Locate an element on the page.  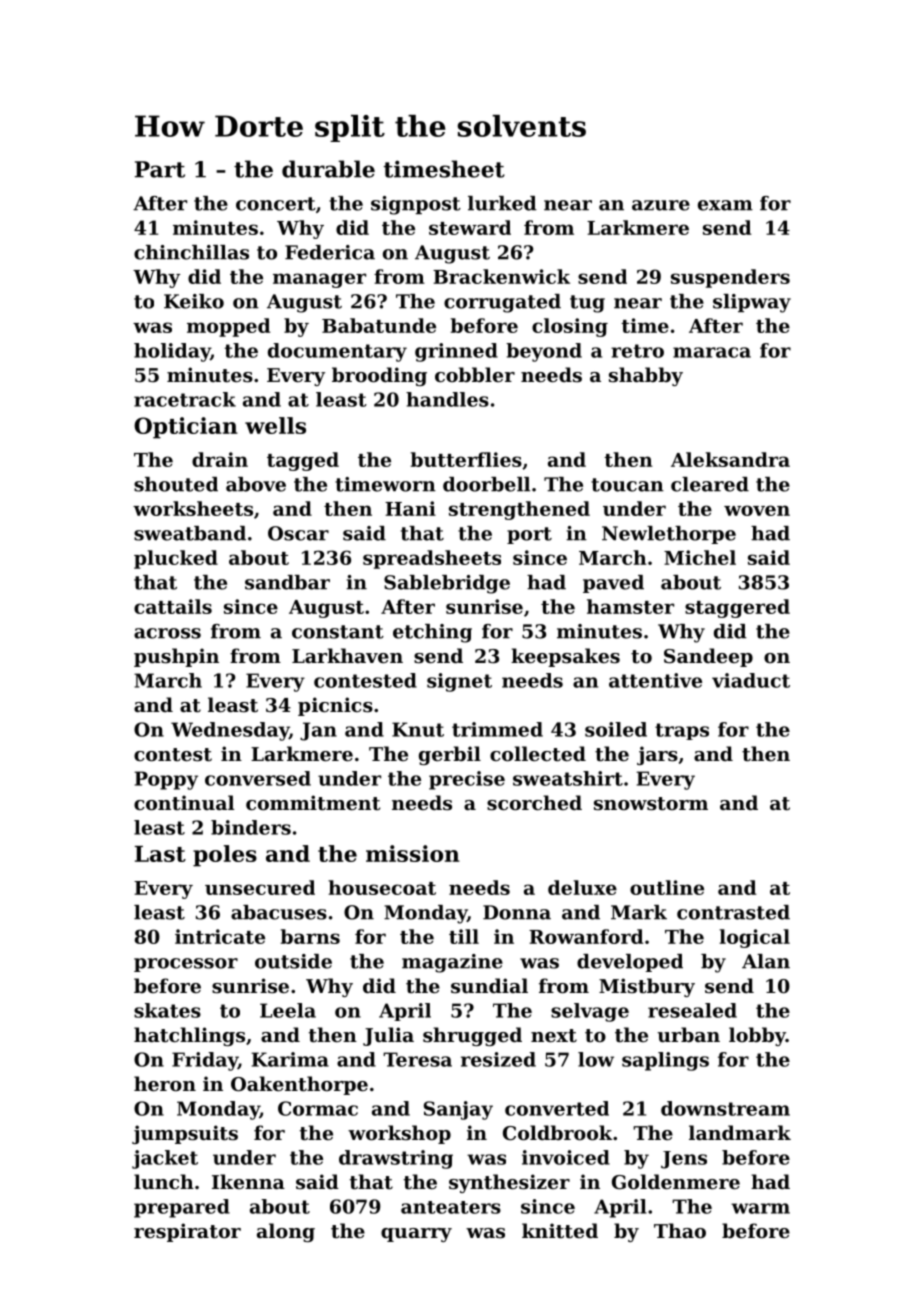
Ikenna is located at coordinates (248, 1181).
